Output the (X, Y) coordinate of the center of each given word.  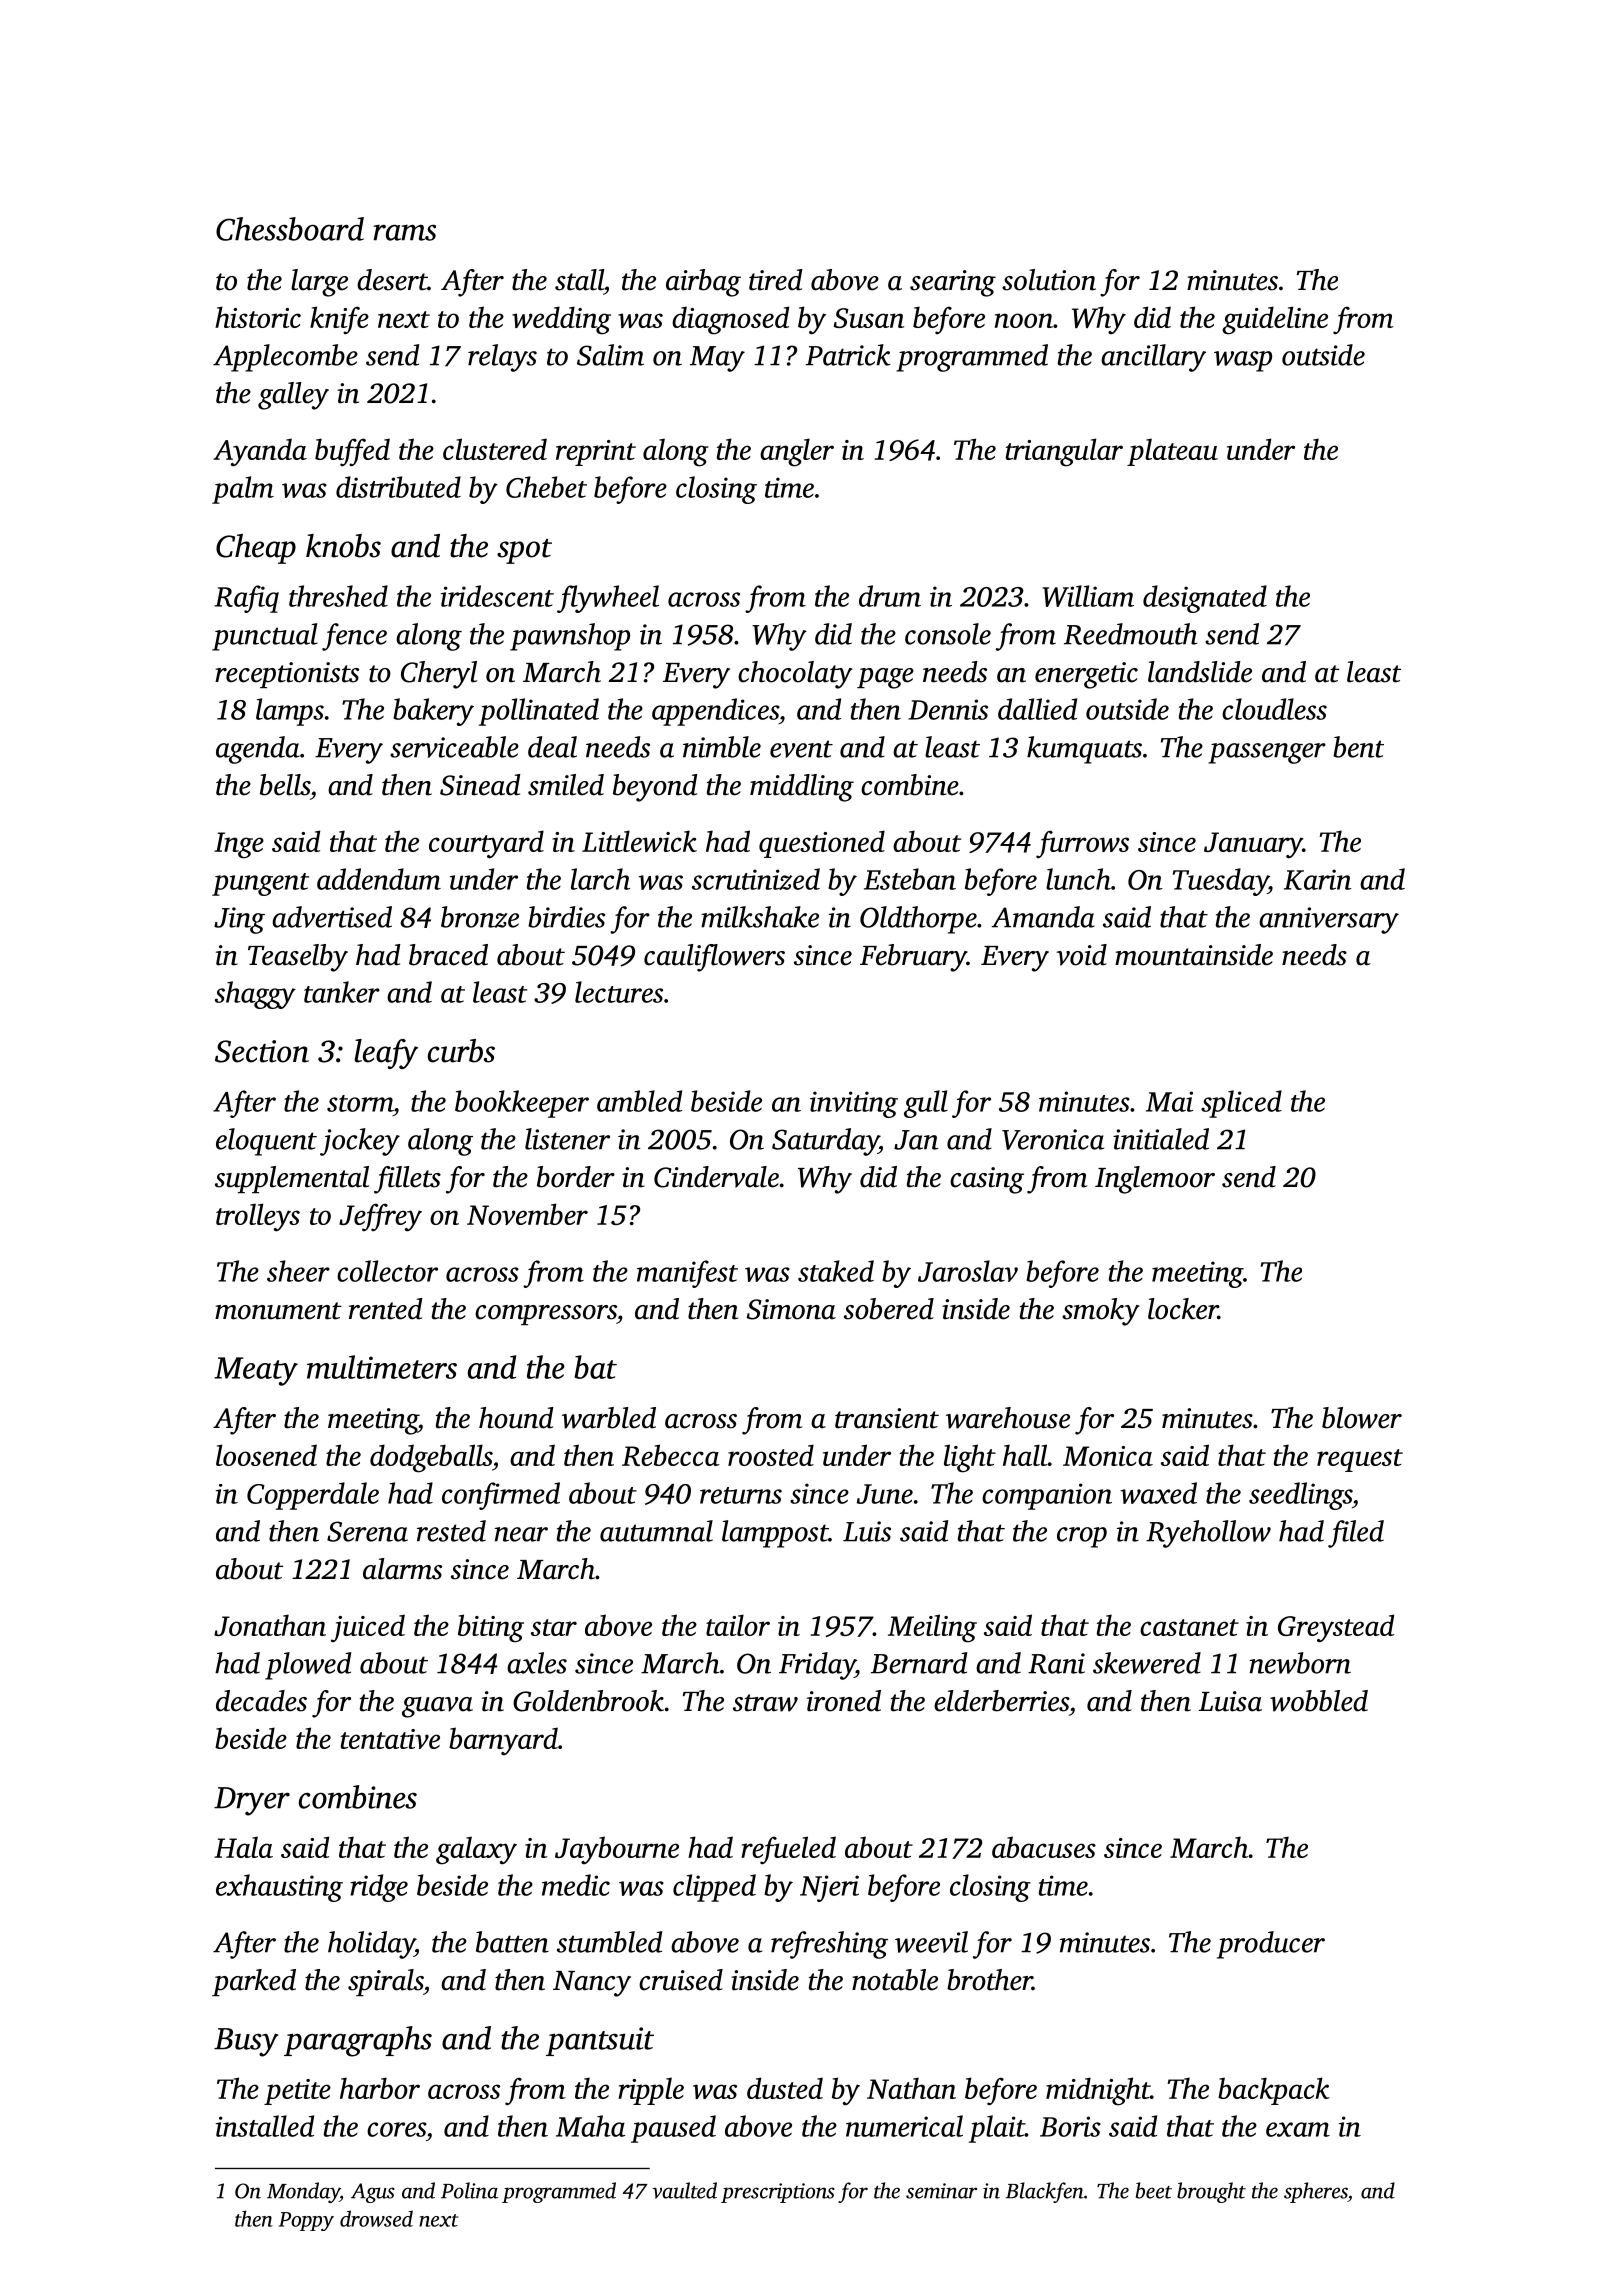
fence (354, 637)
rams (404, 232)
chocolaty (795, 675)
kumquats (1084, 750)
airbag (703, 283)
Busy (246, 2042)
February (913, 958)
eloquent (266, 1142)
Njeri (829, 1888)
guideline (1275, 320)
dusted (785, 2088)
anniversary (1329, 920)
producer (1271, 1945)
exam (1298, 2129)
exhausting (279, 1888)
